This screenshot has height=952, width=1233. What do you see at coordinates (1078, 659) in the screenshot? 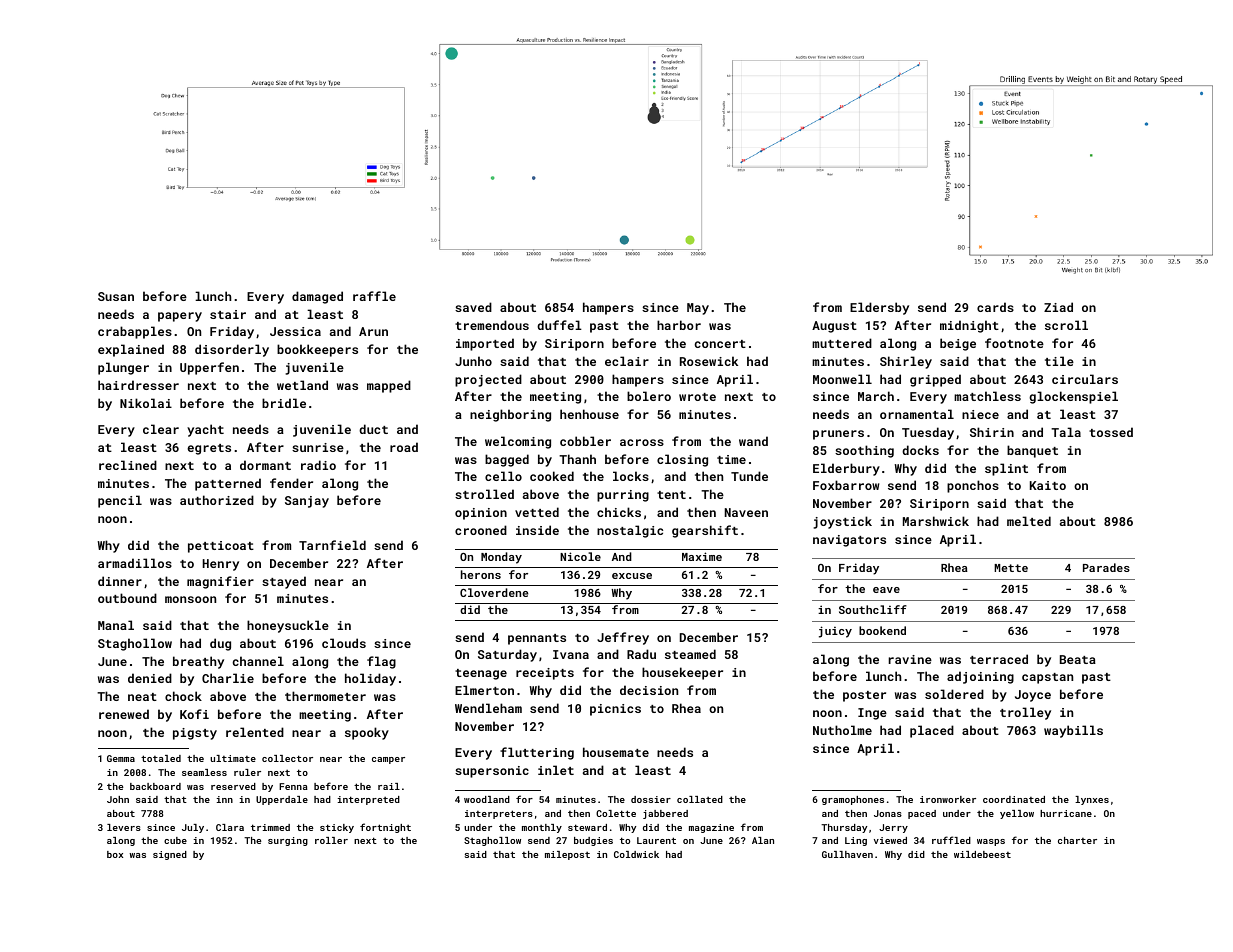
I see `Beata` at bounding box center [1078, 659].
